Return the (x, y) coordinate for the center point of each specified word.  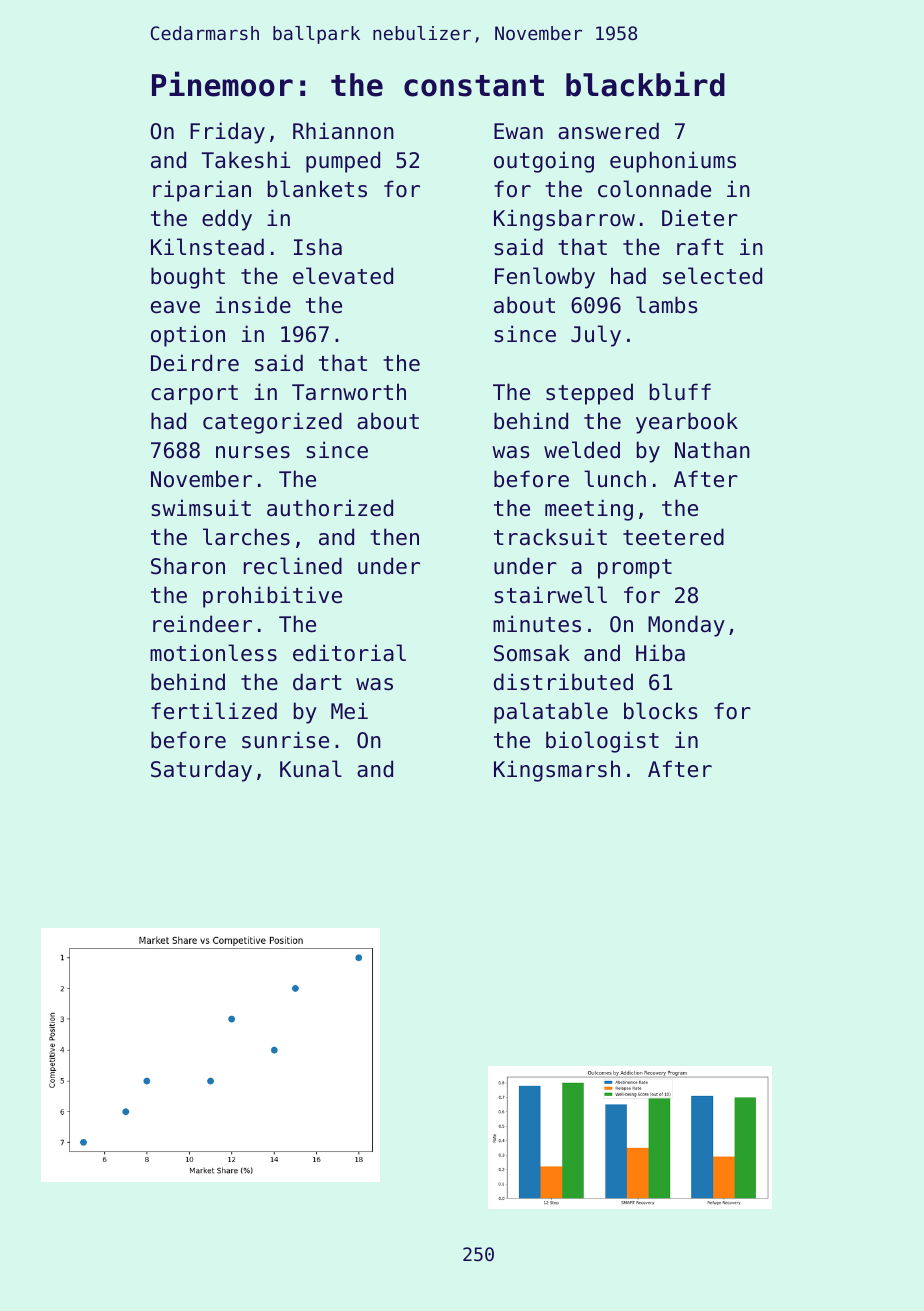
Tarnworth (349, 392)
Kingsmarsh (557, 771)
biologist (602, 742)
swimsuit (201, 508)
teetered (673, 537)
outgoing (544, 162)
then (394, 537)
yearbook (687, 423)
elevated (343, 276)
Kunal (311, 769)
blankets (317, 189)
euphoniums (673, 162)
